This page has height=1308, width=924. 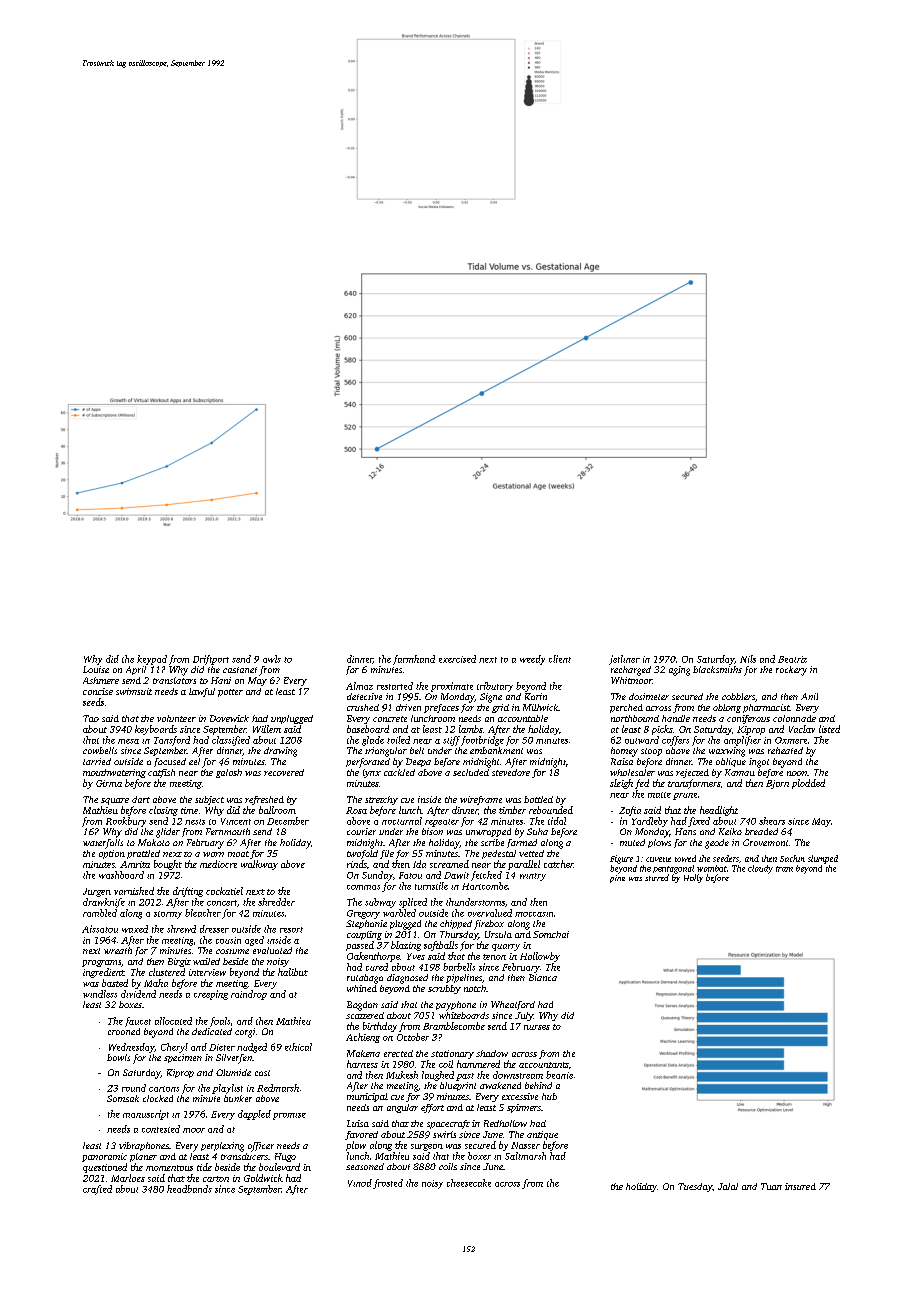 What do you see at coordinates (760, 869) in the page?
I see `cloudy` at bounding box center [760, 869].
